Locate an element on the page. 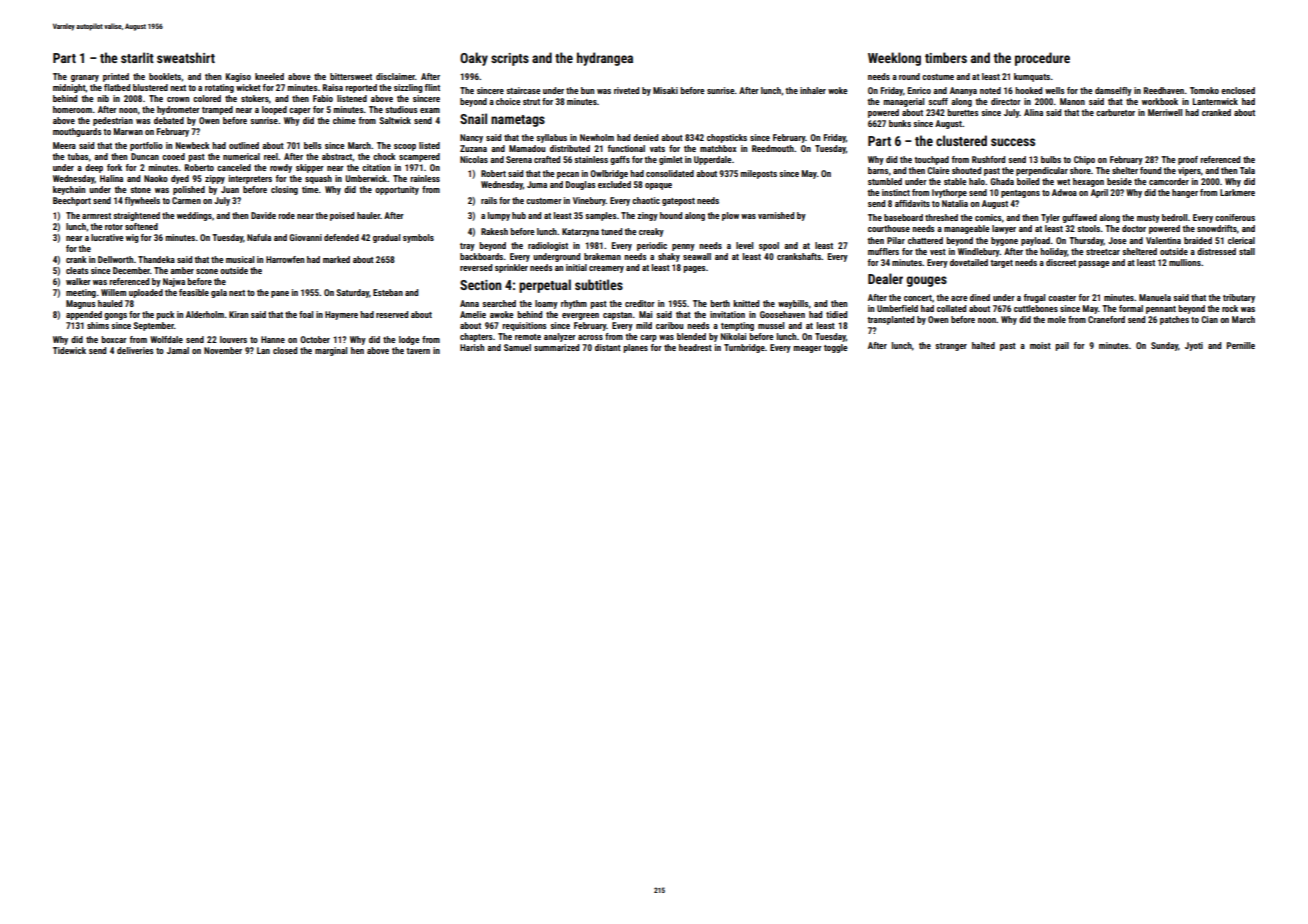 The height and width of the image is (924, 1308). lucrative is located at coordinates (107, 237).
